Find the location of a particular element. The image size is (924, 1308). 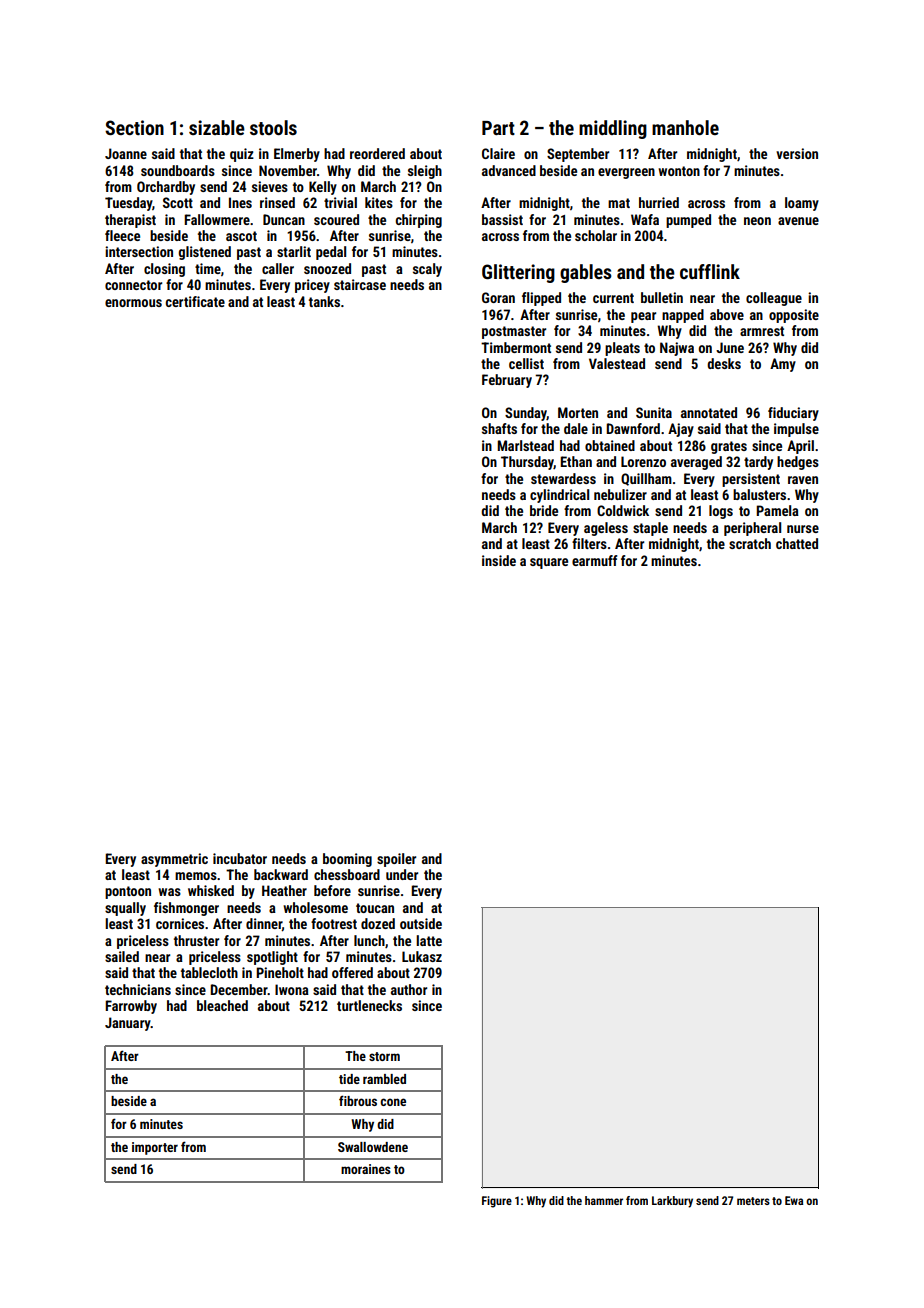

importer is located at coordinates (155, 1148).
